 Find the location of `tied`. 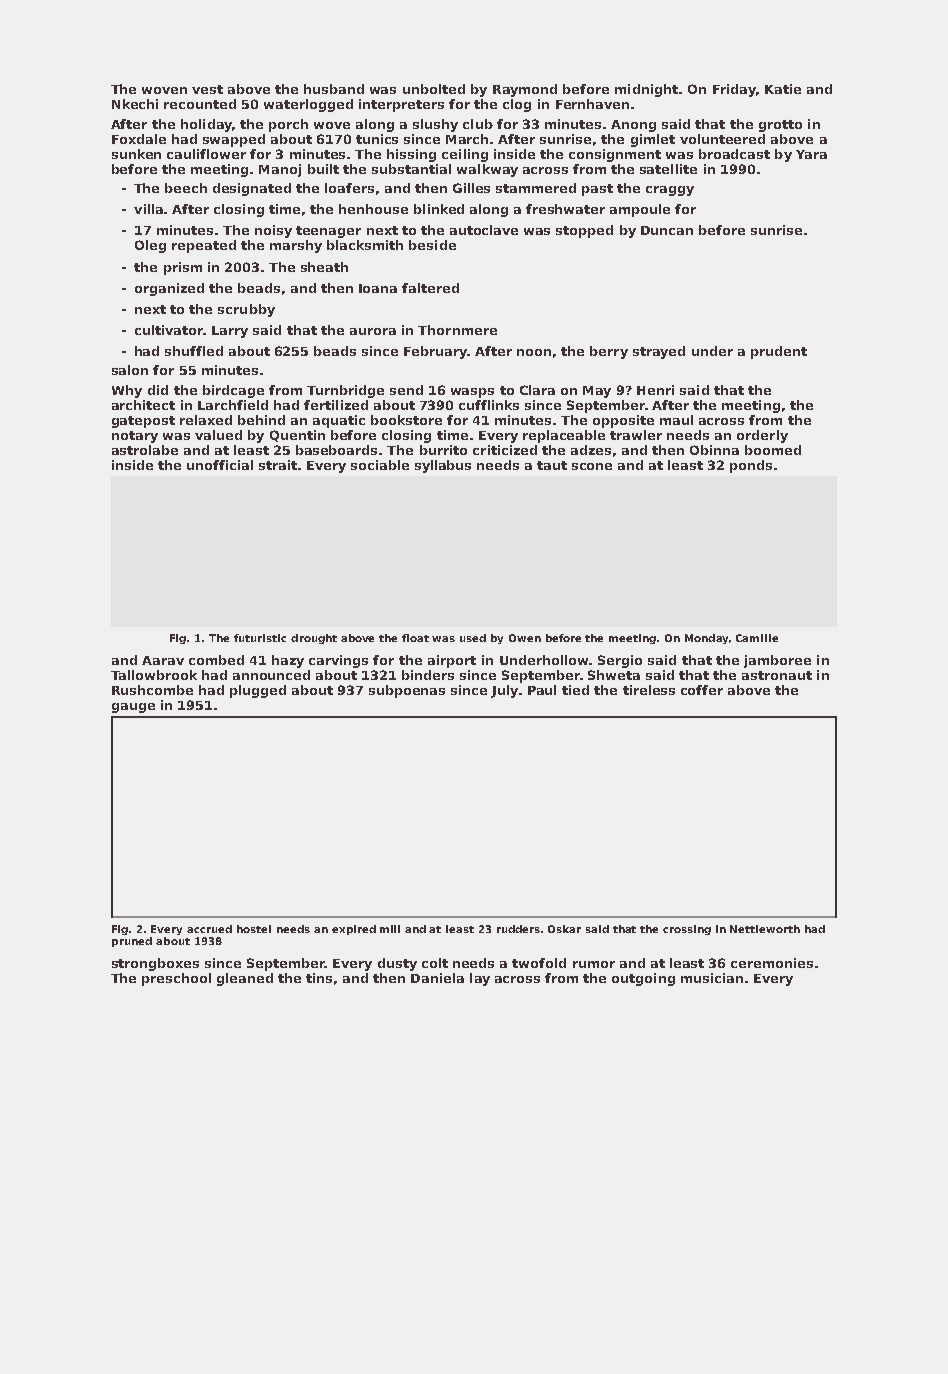

tied is located at coordinates (575, 690).
